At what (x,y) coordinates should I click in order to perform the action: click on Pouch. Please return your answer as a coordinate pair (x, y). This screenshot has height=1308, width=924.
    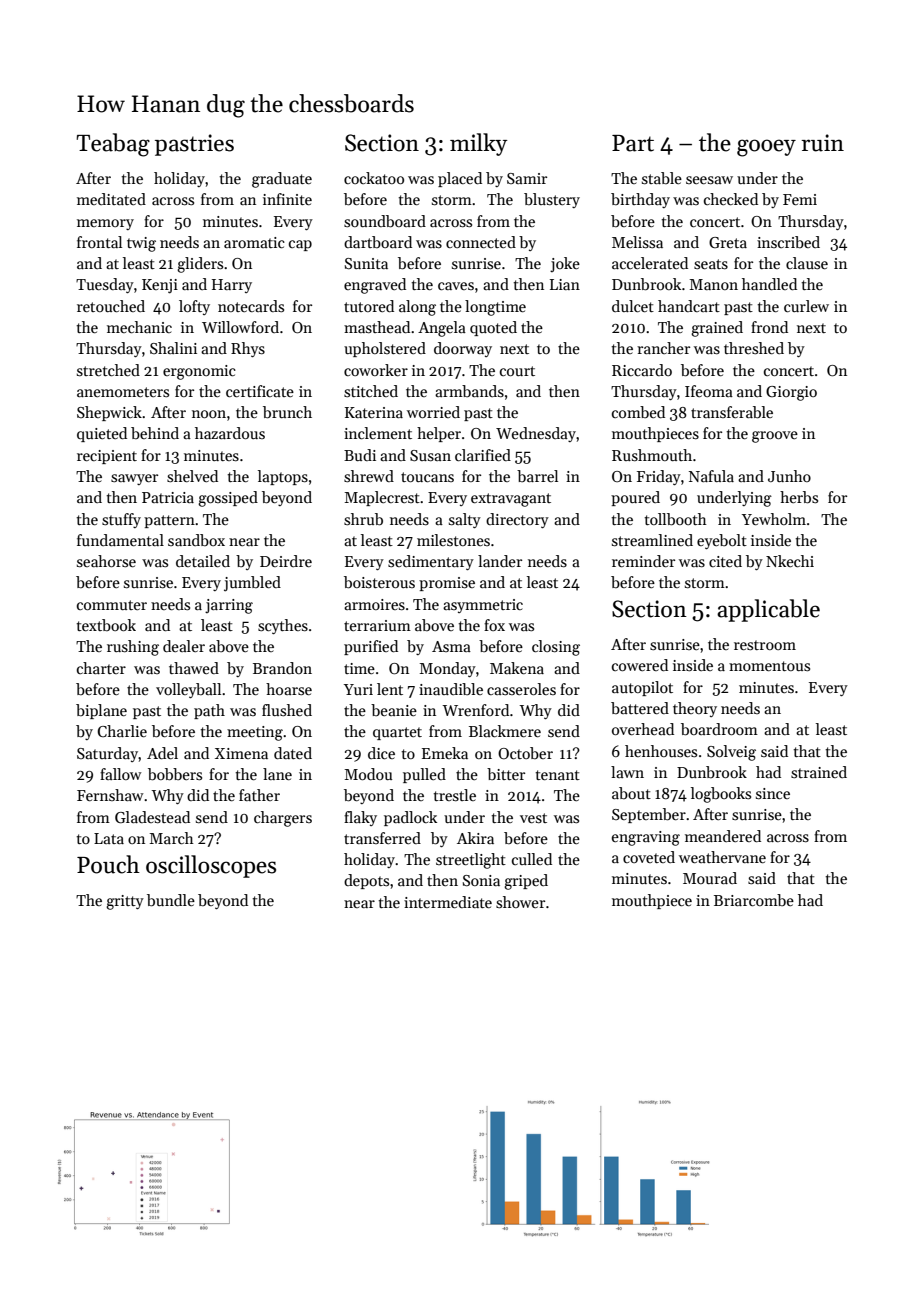
    Looking at the image, I should click on (108, 864).
